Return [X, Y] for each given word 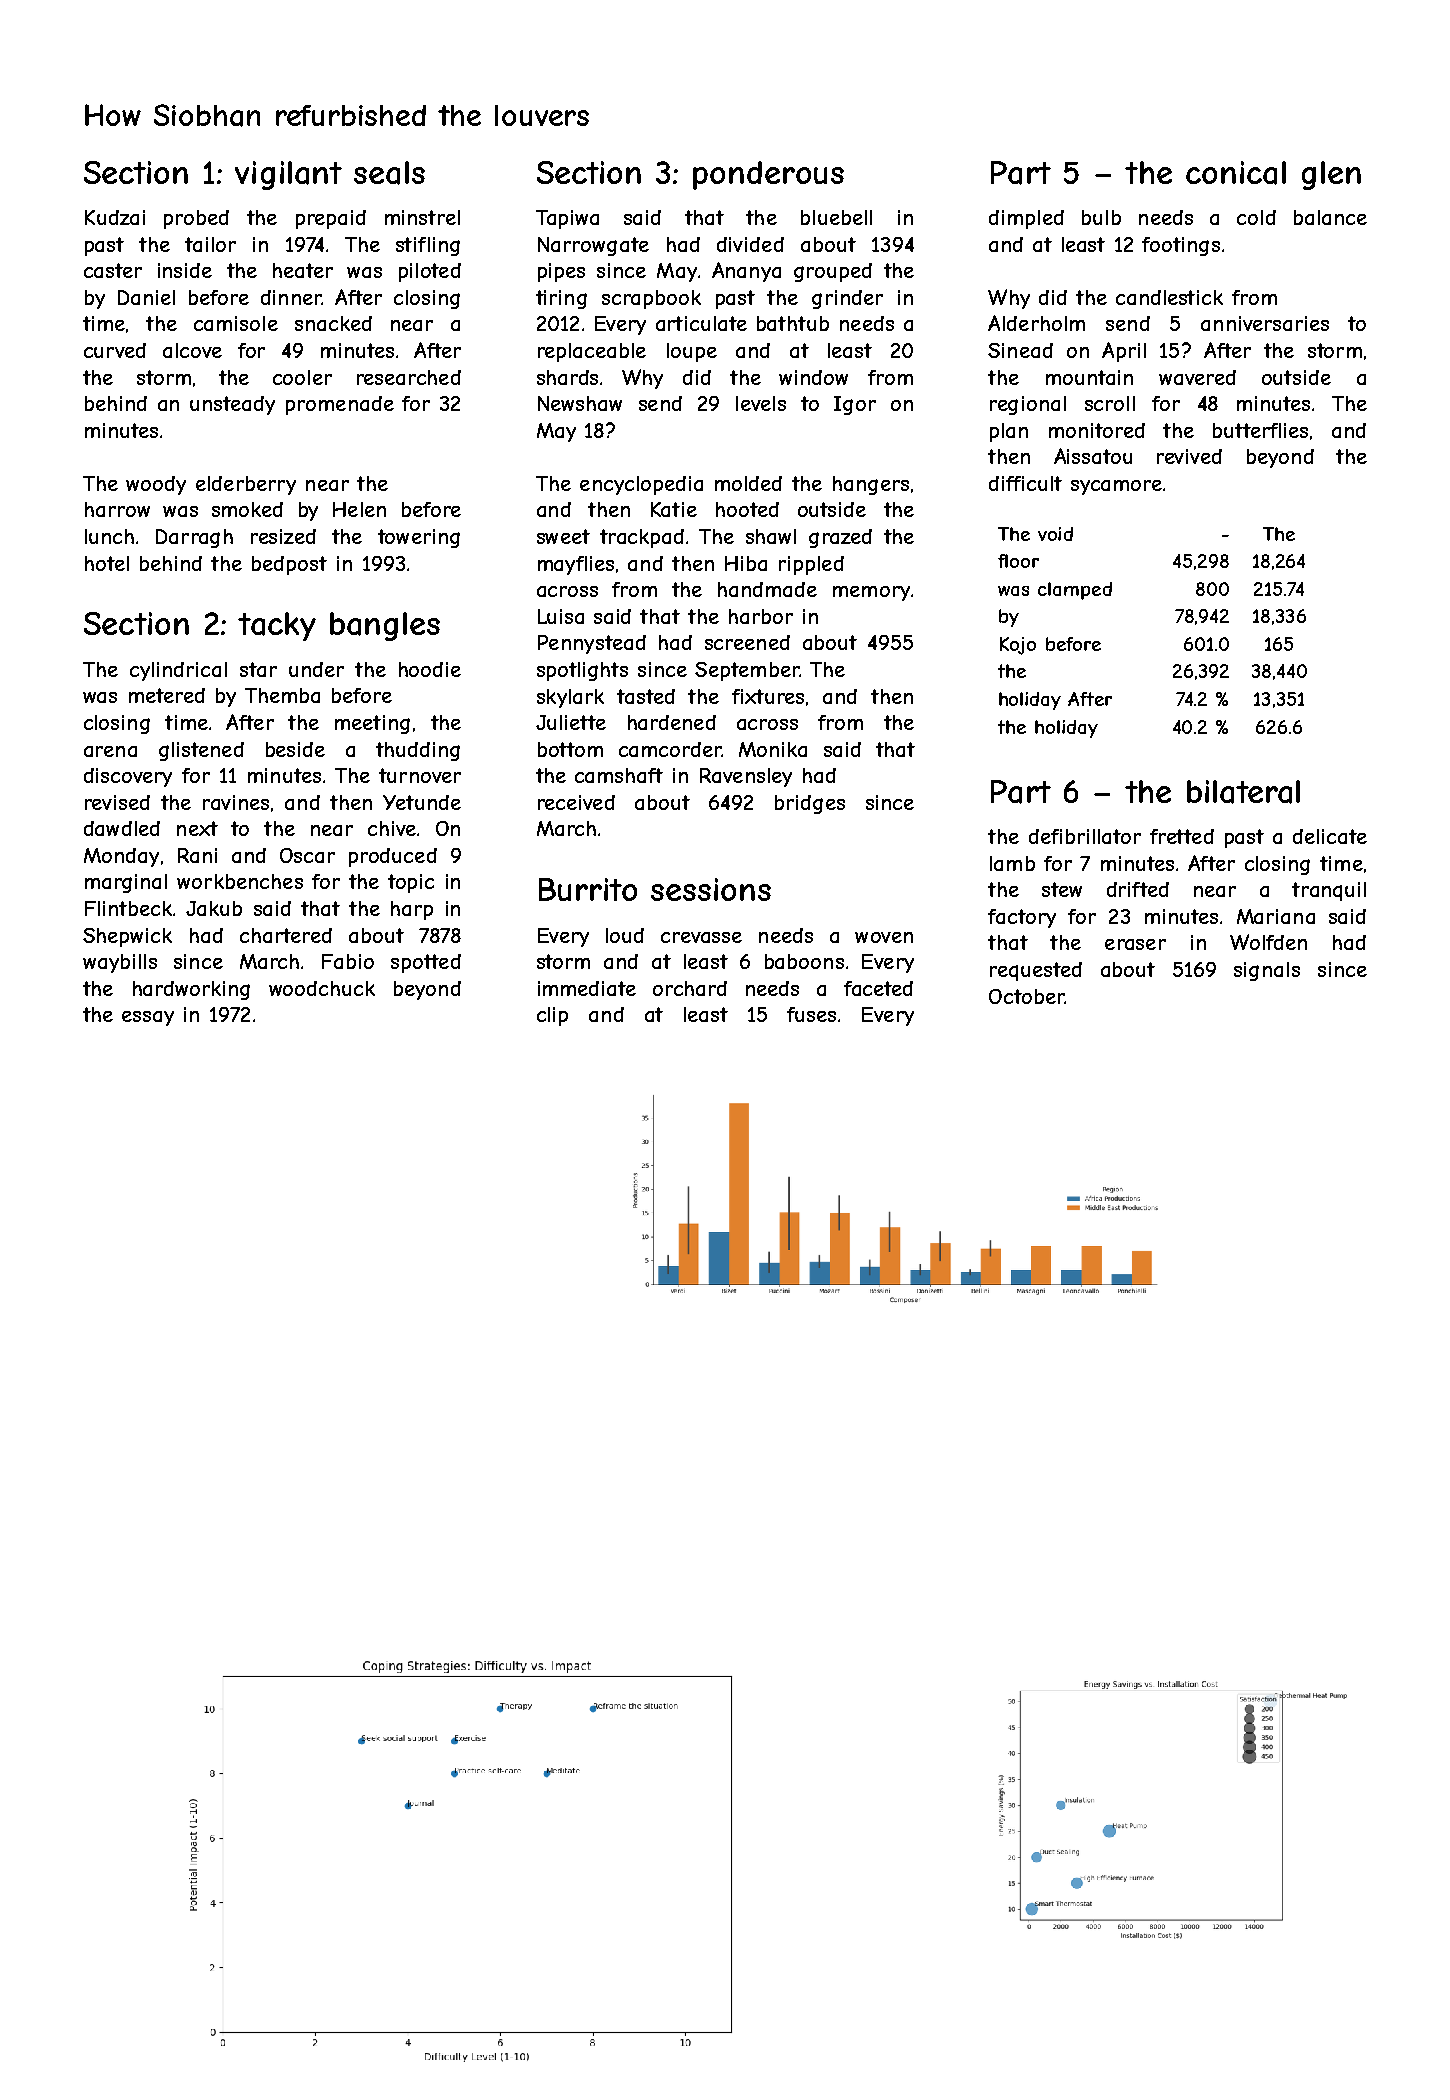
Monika [773, 749]
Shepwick [127, 937]
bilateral [1243, 792]
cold [1256, 217]
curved [115, 350]
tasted [646, 696]
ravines [236, 802]
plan [1009, 432]
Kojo [1018, 646]
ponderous [768, 175]
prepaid [331, 219]
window [813, 377]
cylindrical [178, 671]
